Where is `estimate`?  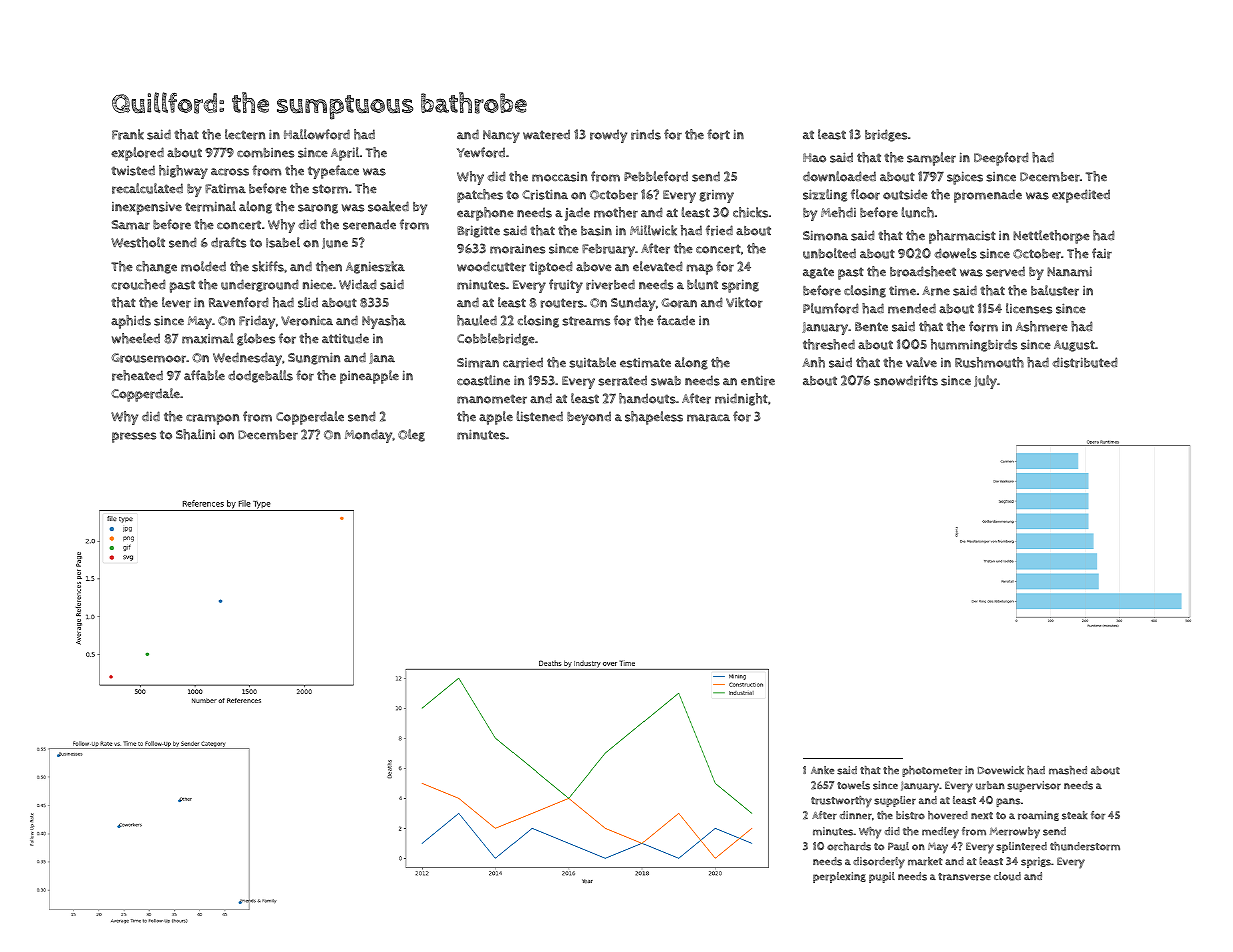 estimate is located at coordinates (645, 363).
